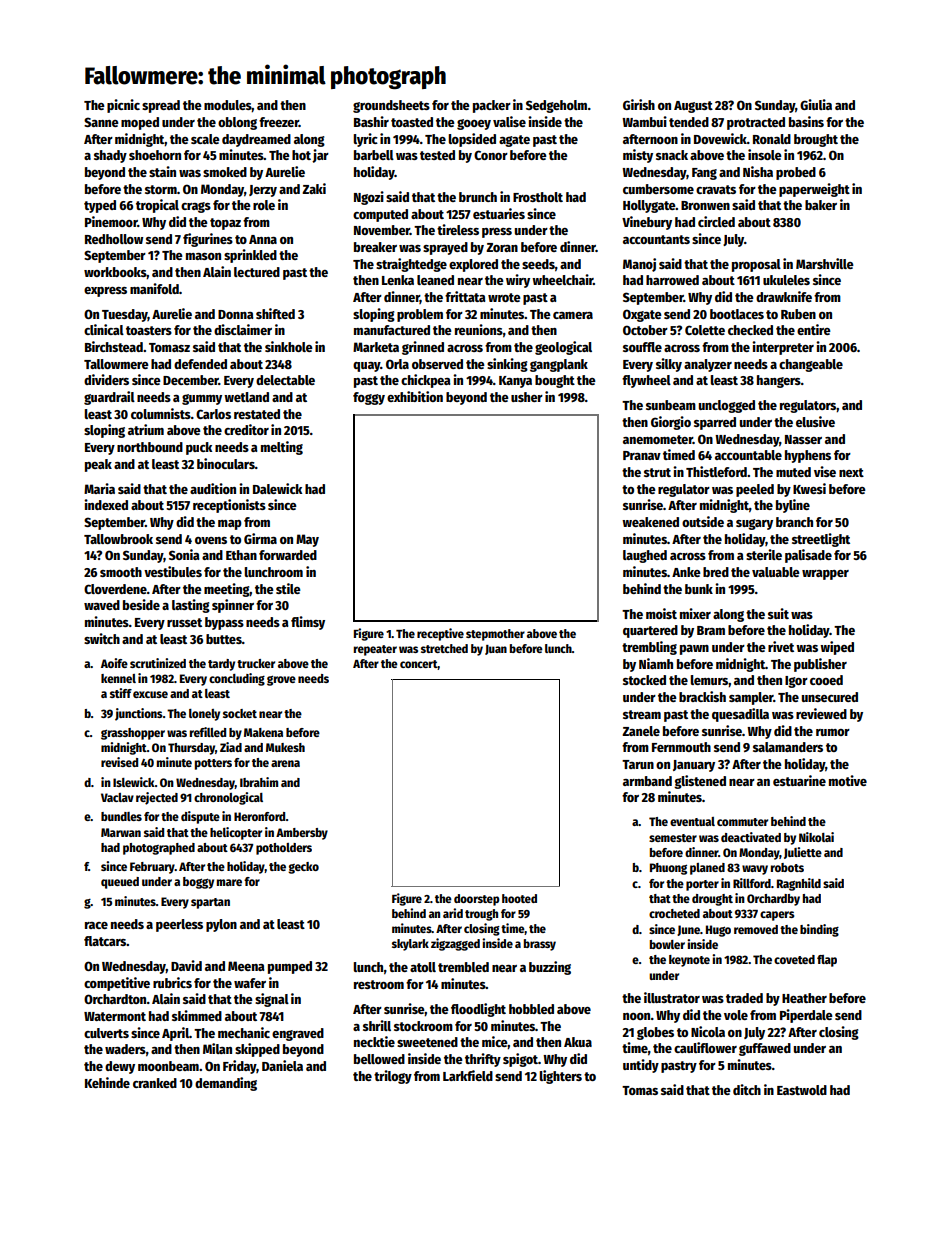 This page has height=1233, width=952. What do you see at coordinates (727, 406) in the page?
I see `unclogged` at bounding box center [727, 406].
